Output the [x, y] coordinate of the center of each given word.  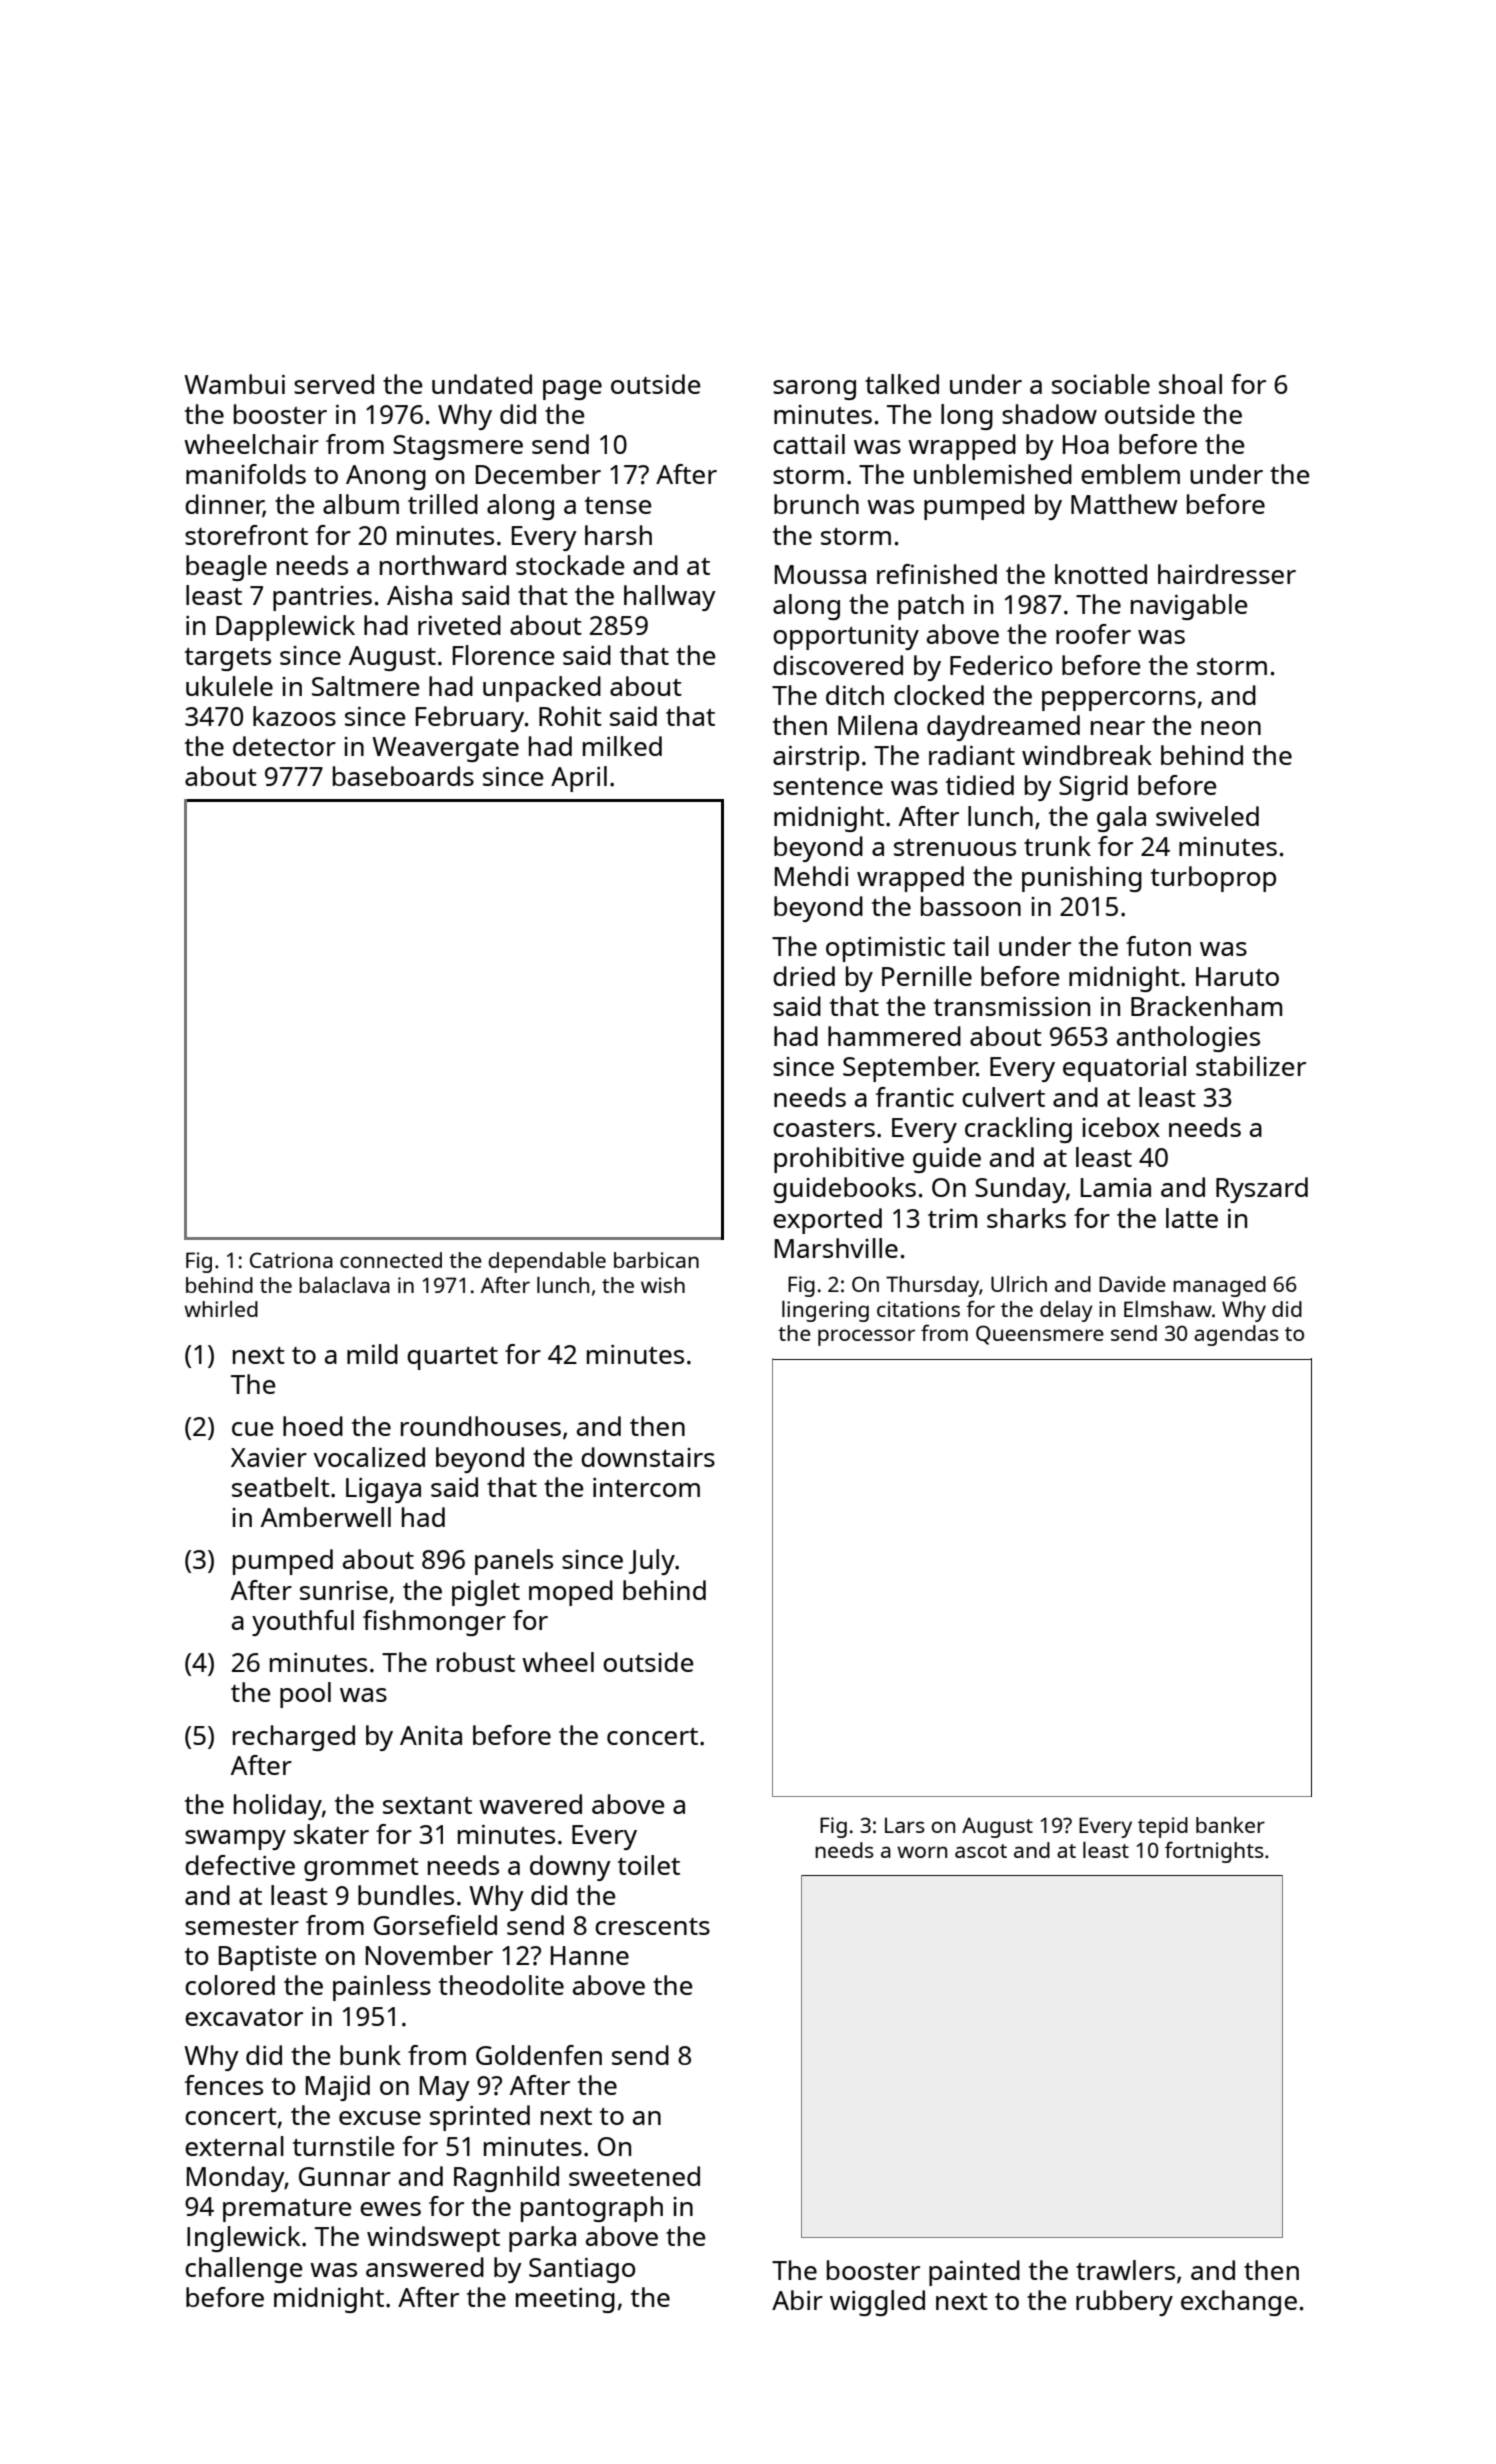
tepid [1163, 1827]
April [579, 779]
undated [482, 384]
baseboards [403, 776]
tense [618, 505]
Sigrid [1093, 788]
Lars [905, 1825]
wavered [530, 1804]
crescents [652, 1926]
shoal [1190, 384]
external [234, 2146]
